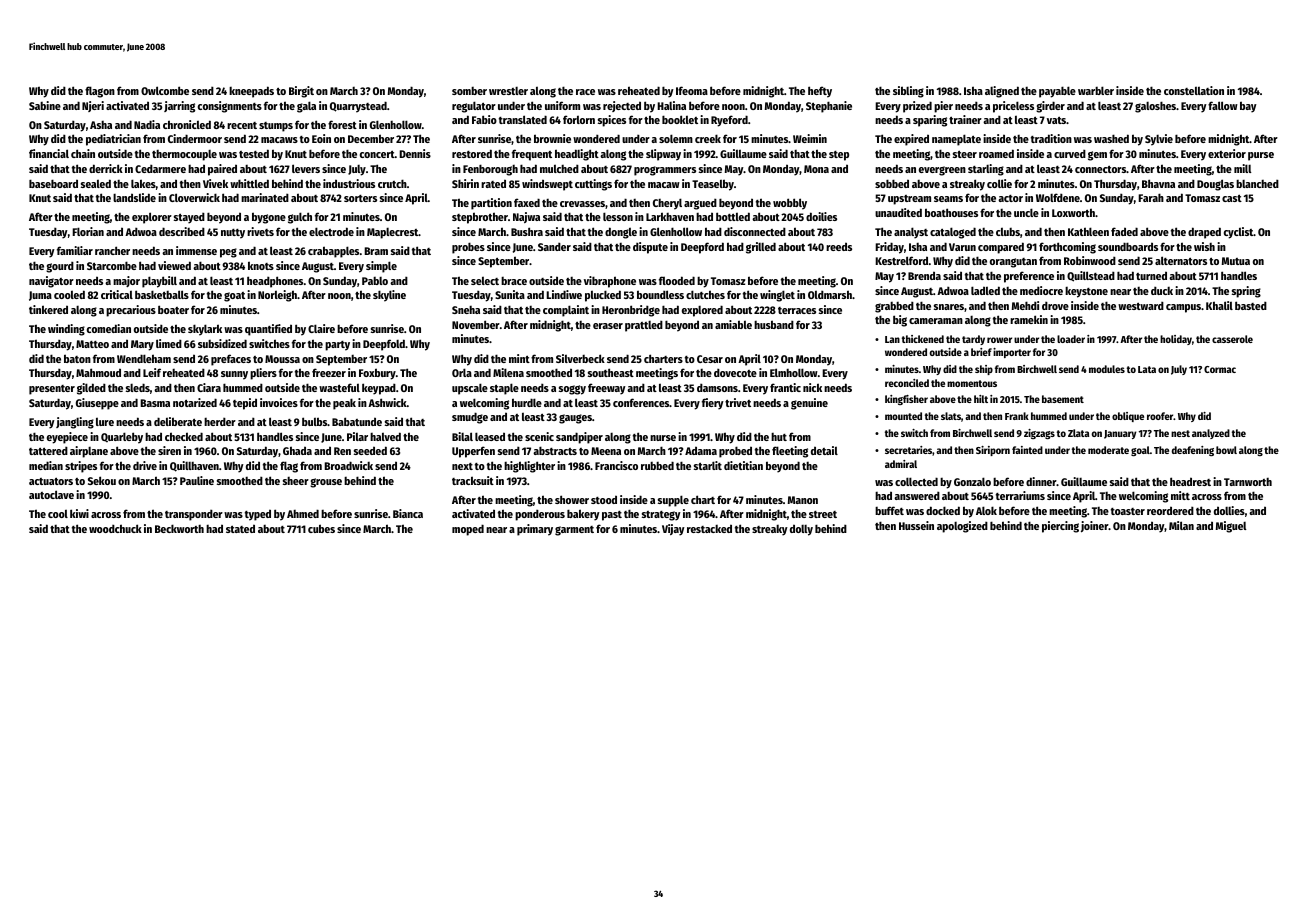  I want to click on tradition, so click(1051, 138).
